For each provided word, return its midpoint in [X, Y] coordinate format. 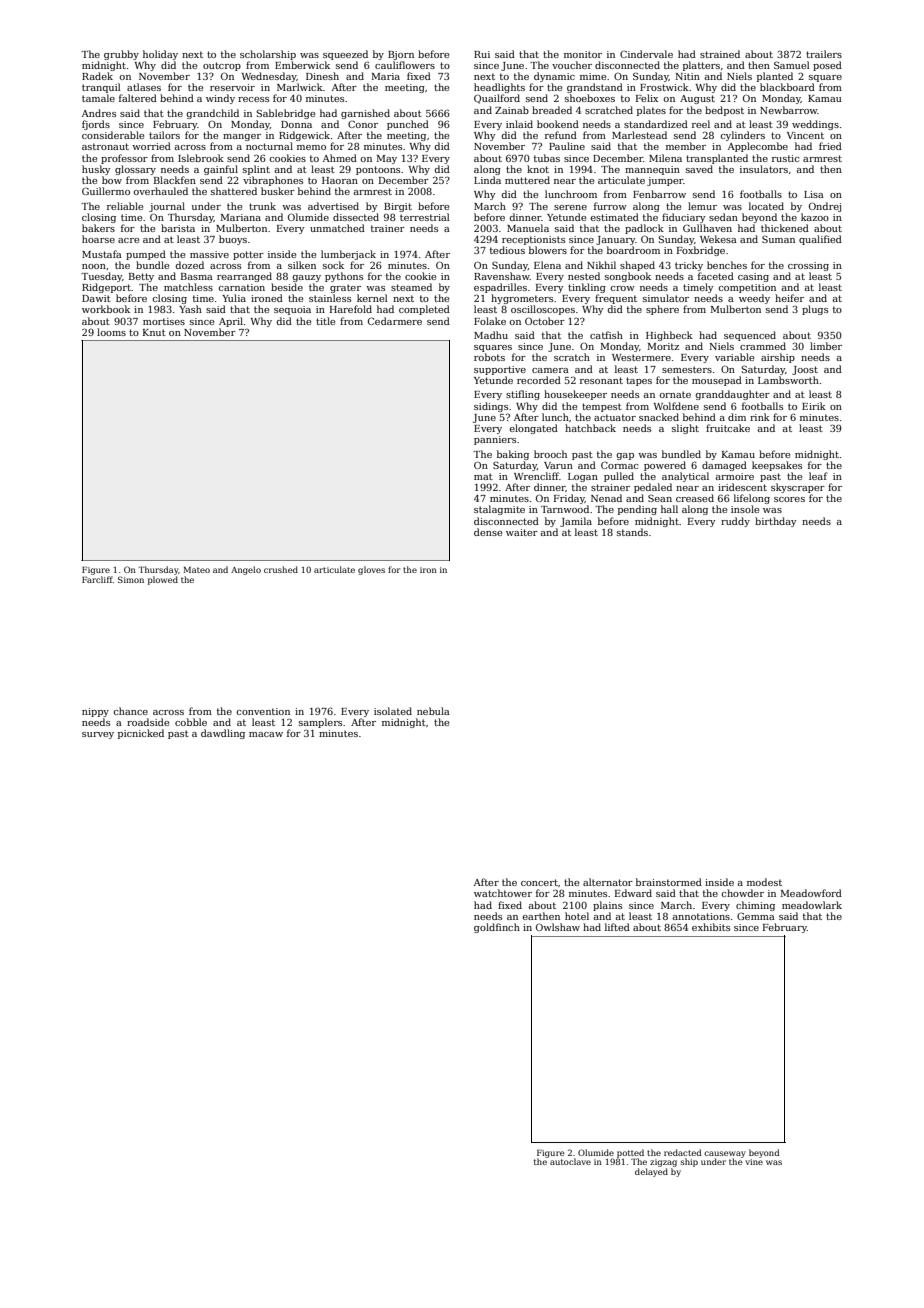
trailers [824, 54]
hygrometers [522, 299]
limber [826, 346]
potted [630, 1153]
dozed [189, 265]
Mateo [196, 570]
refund [561, 135]
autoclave [570, 1161]
